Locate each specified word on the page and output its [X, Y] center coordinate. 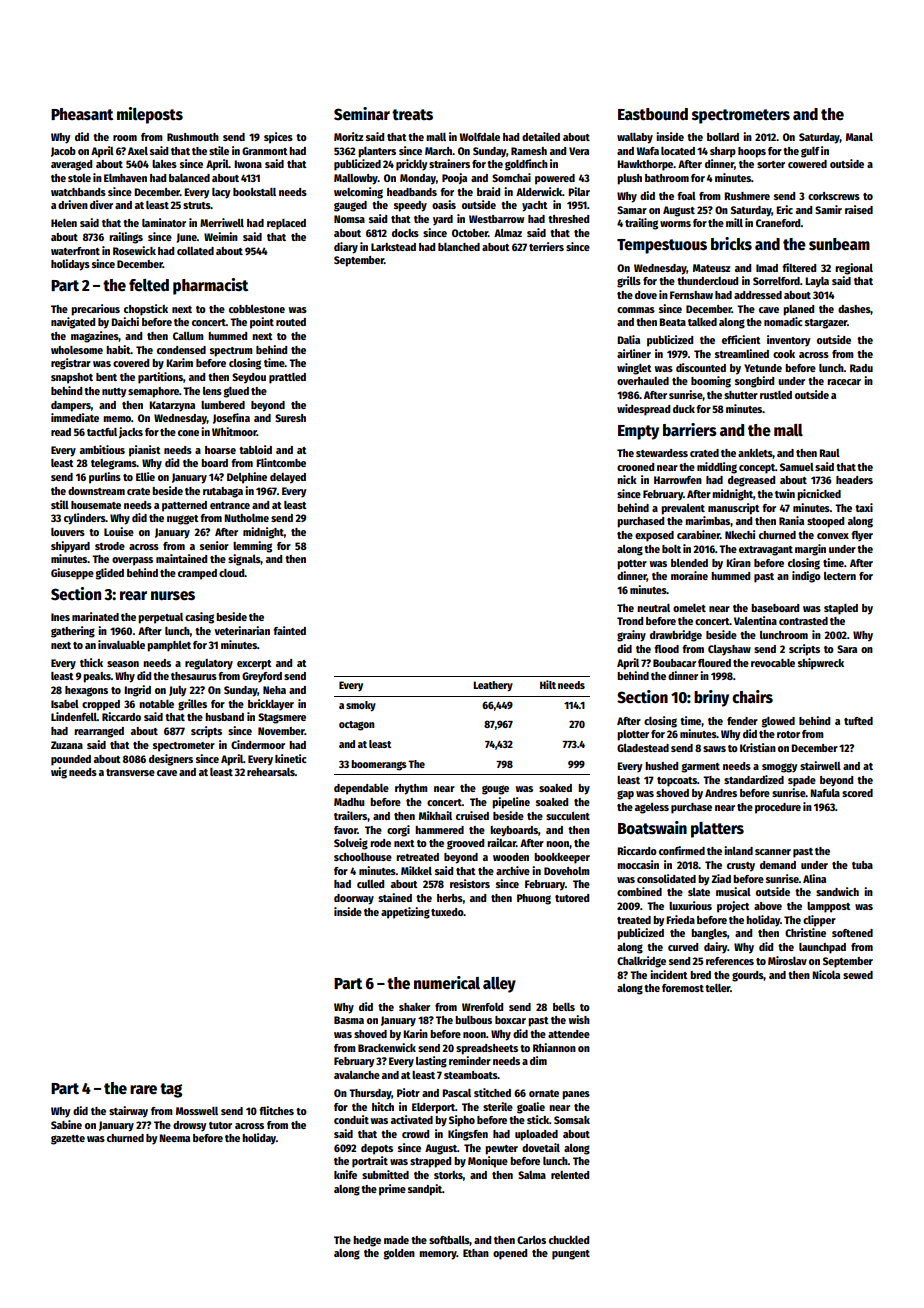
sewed [858, 975]
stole [79, 178]
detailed [541, 136]
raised [859, 209]
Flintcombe [281, 462]
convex [833, 536]
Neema [174, 1138]
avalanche [357, 1075]
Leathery [493, 686]
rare [143, 1090]
